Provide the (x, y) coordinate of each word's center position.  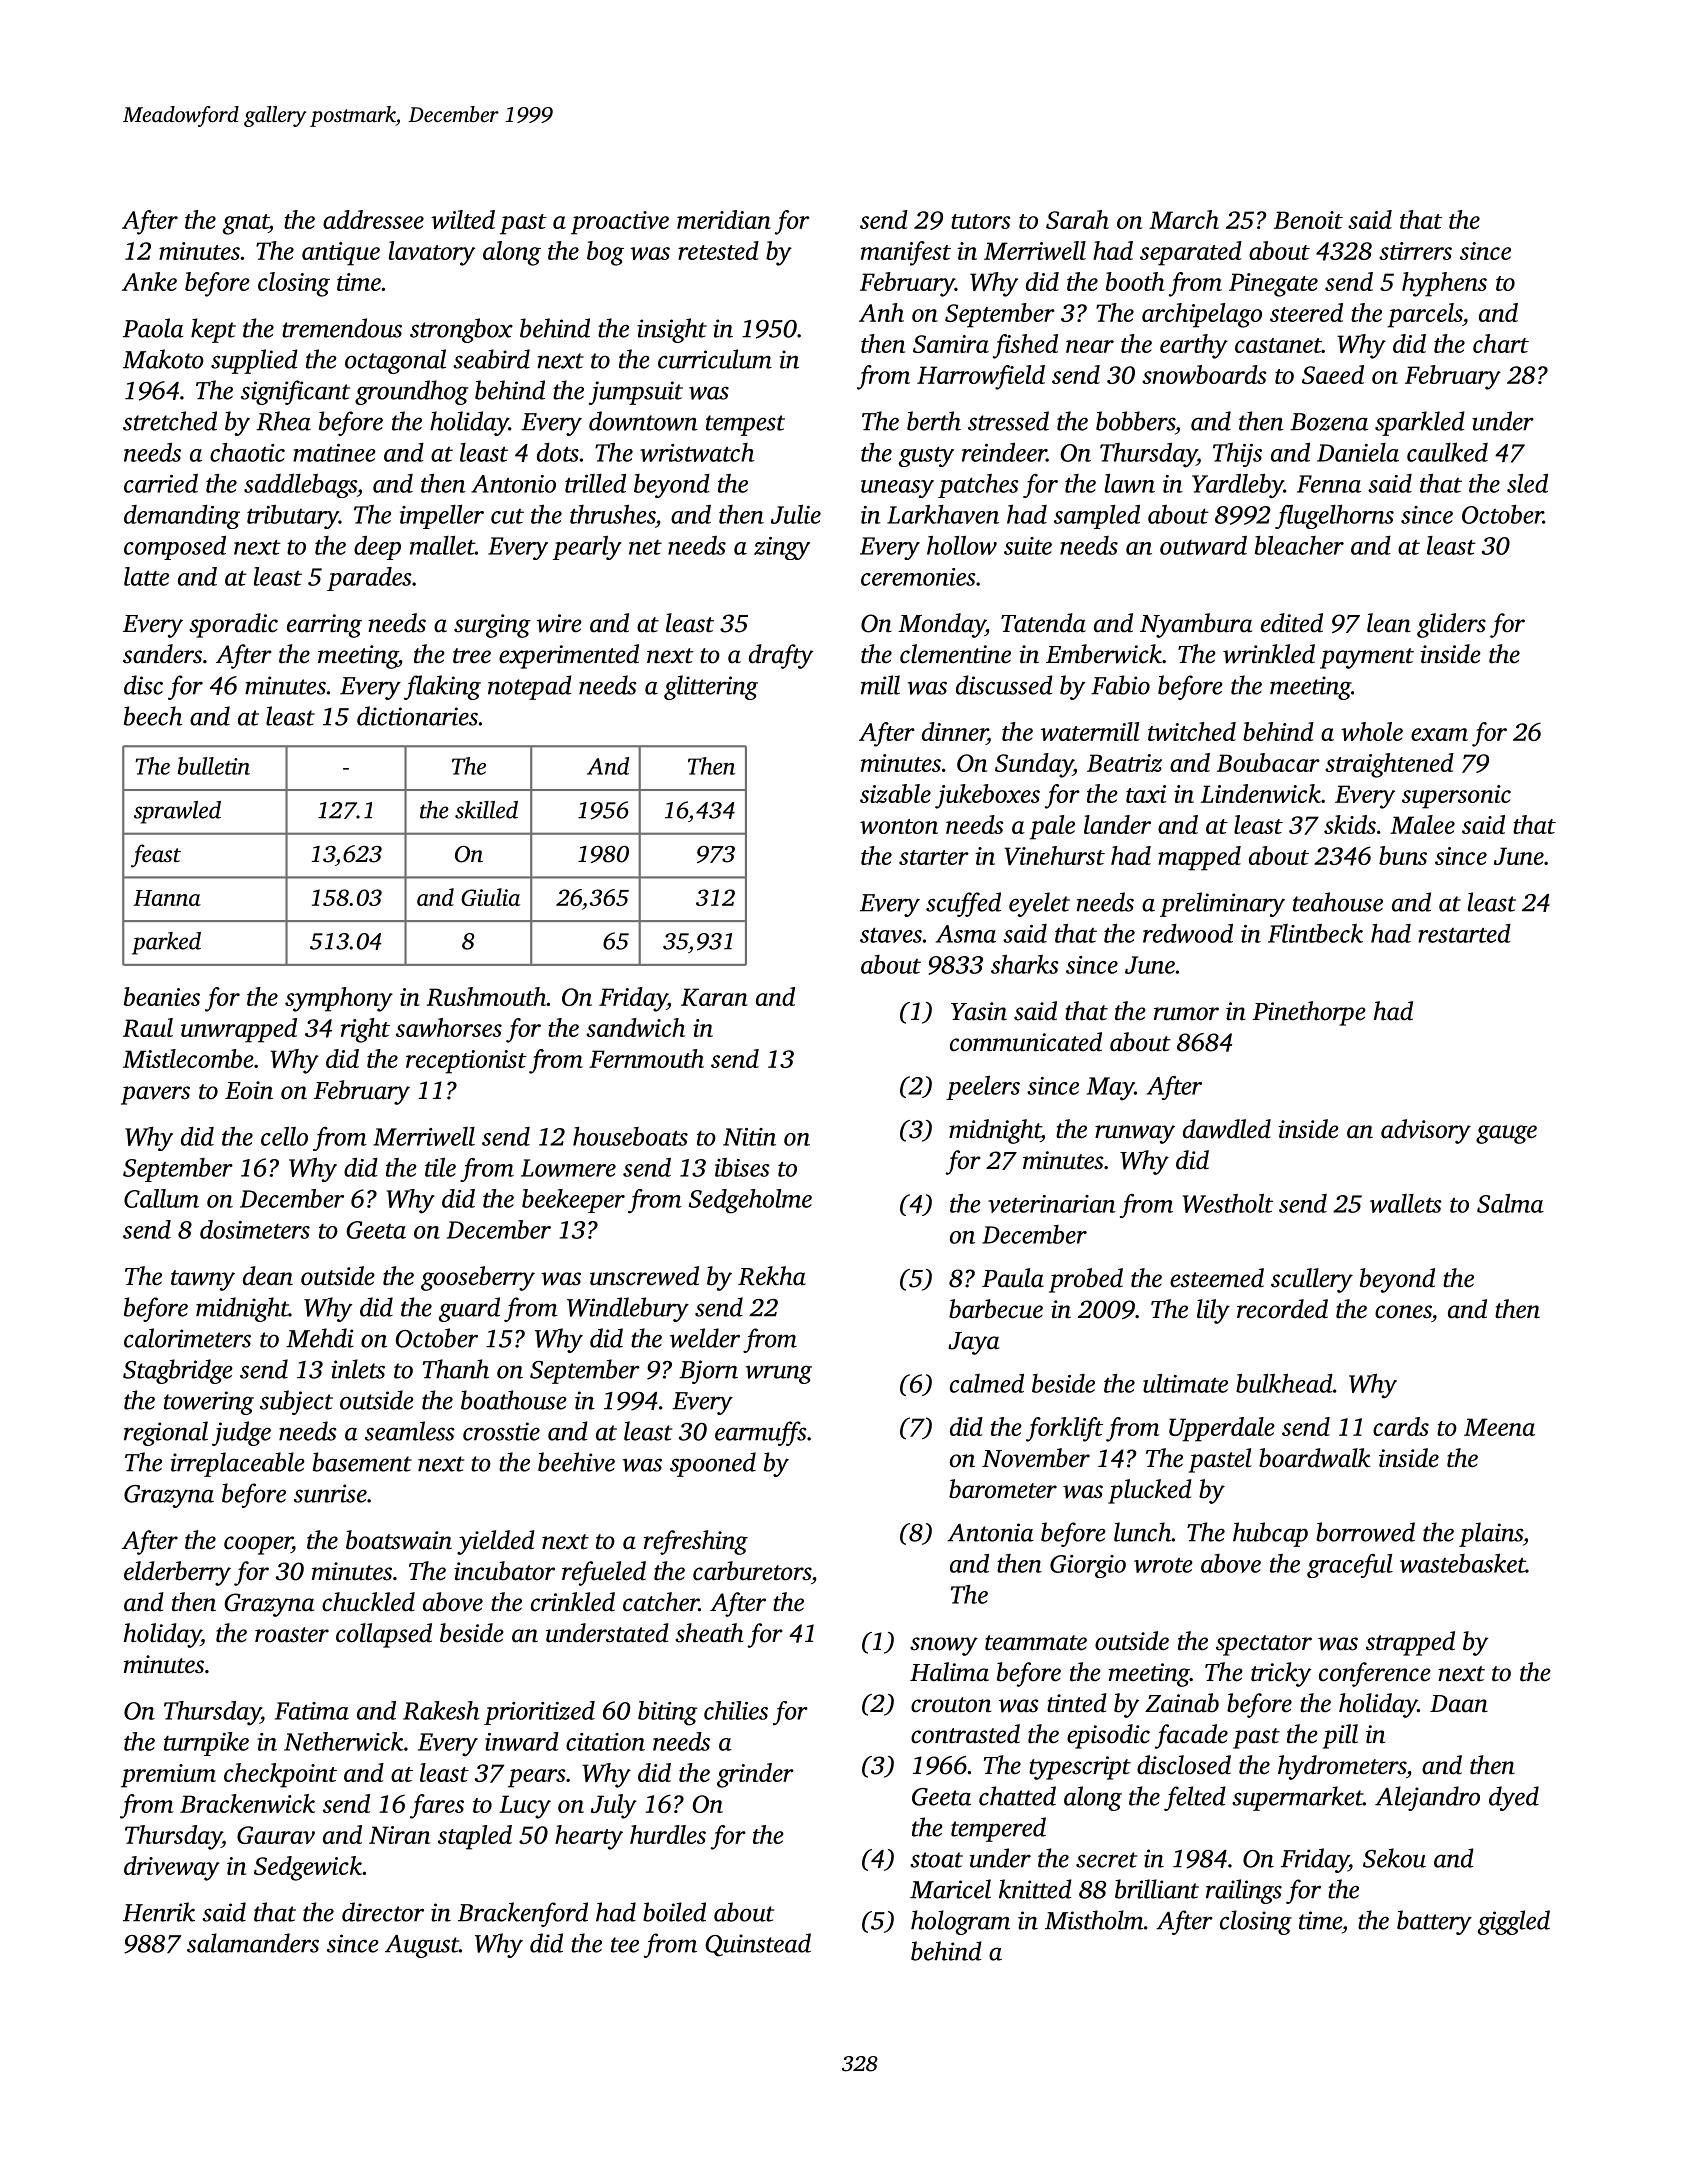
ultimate (1185, 1383)
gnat (246, 224)
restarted (1464, 933)
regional (166, 1433)
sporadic (233, 625)
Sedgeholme (750, 1201)
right (365, 1030)
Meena (1499, 1427)
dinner (954, 731)
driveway (172, 1868)
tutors (981, 221)
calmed (987, 1383)
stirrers (1415, 251)
